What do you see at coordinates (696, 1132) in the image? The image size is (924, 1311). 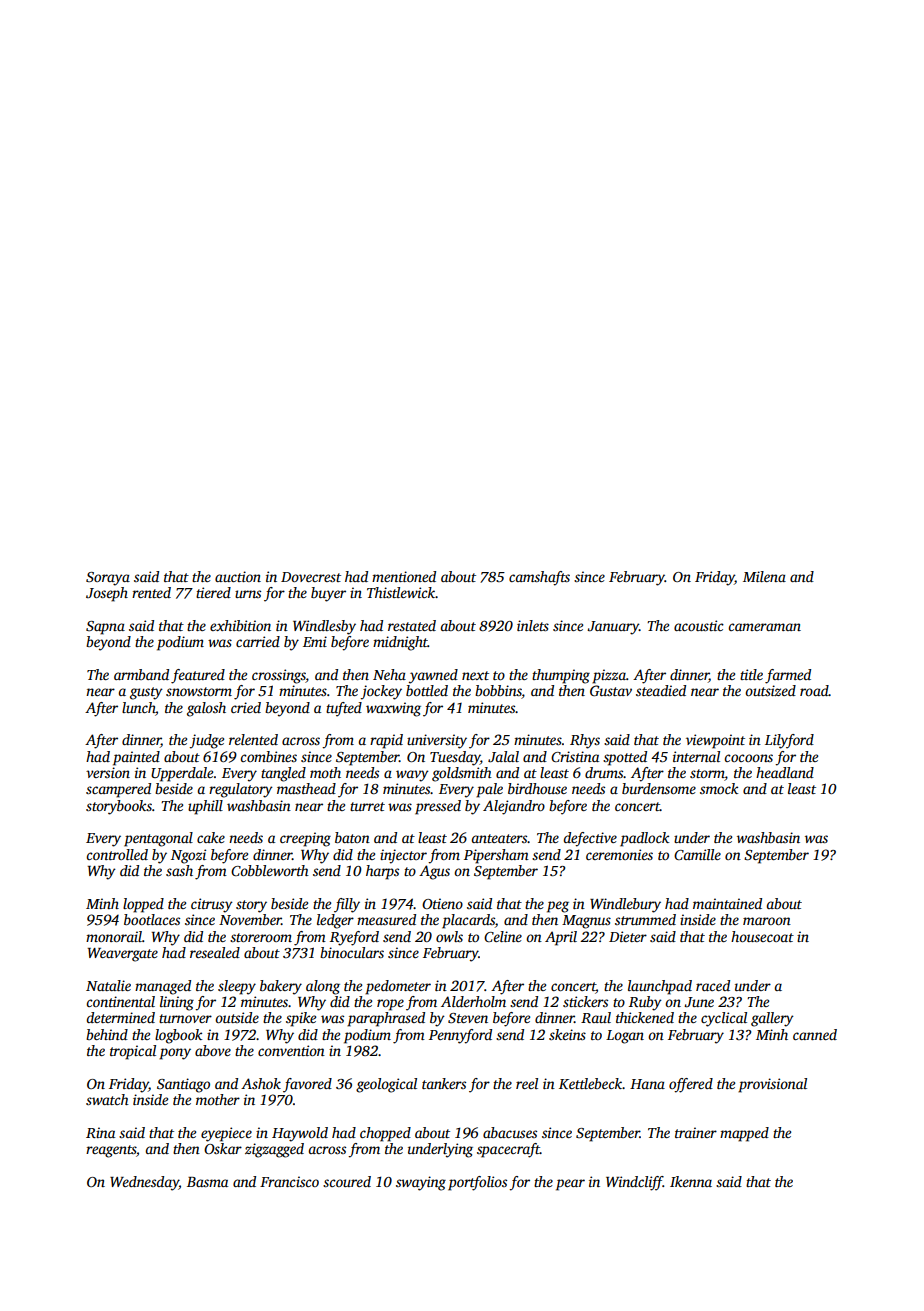 I see `trainer` at bounding box center [696, 1132].
